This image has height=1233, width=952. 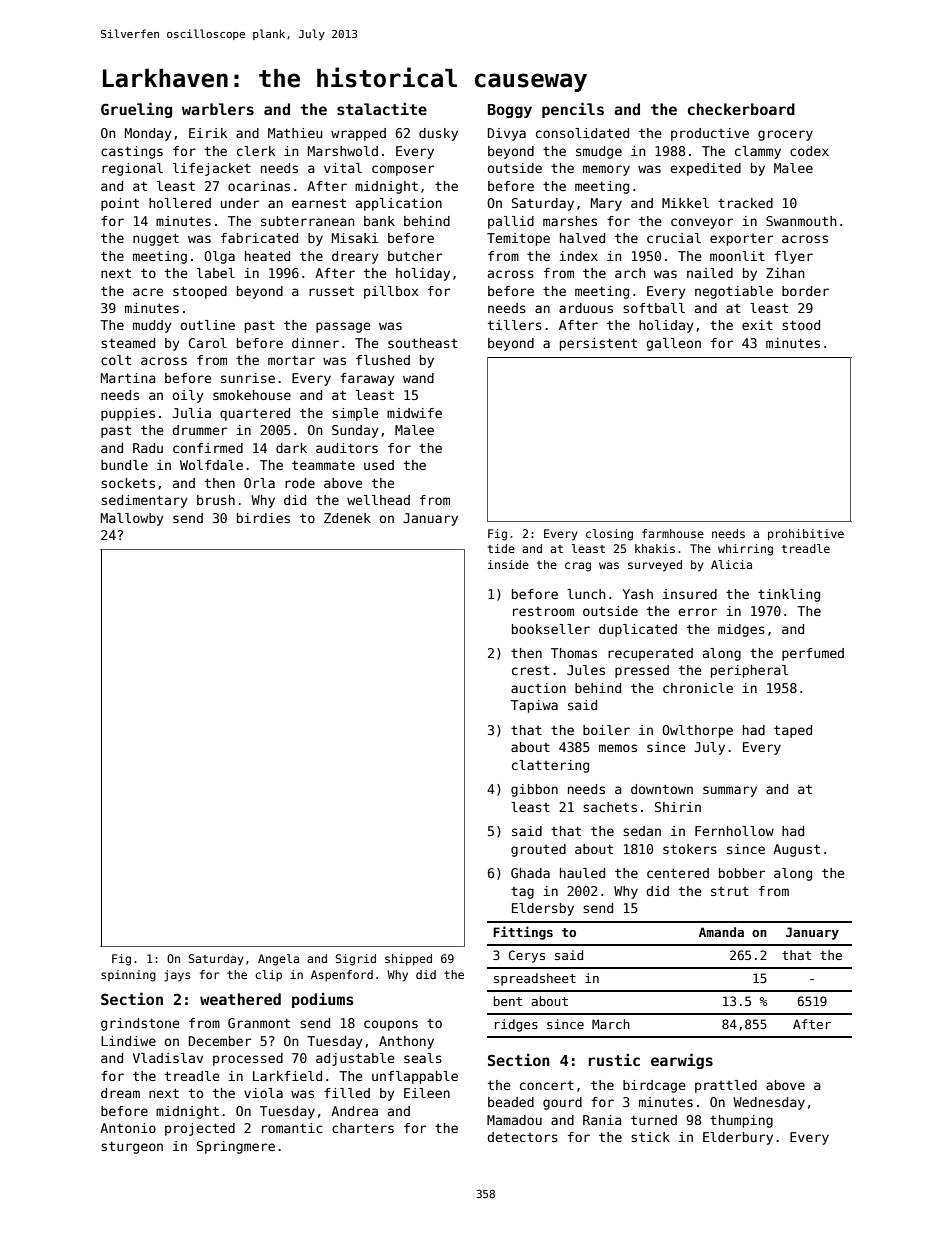 What do you see at coordinates (745, 550) in the image?
I see `whirring` at bounding box center [745, 550].
